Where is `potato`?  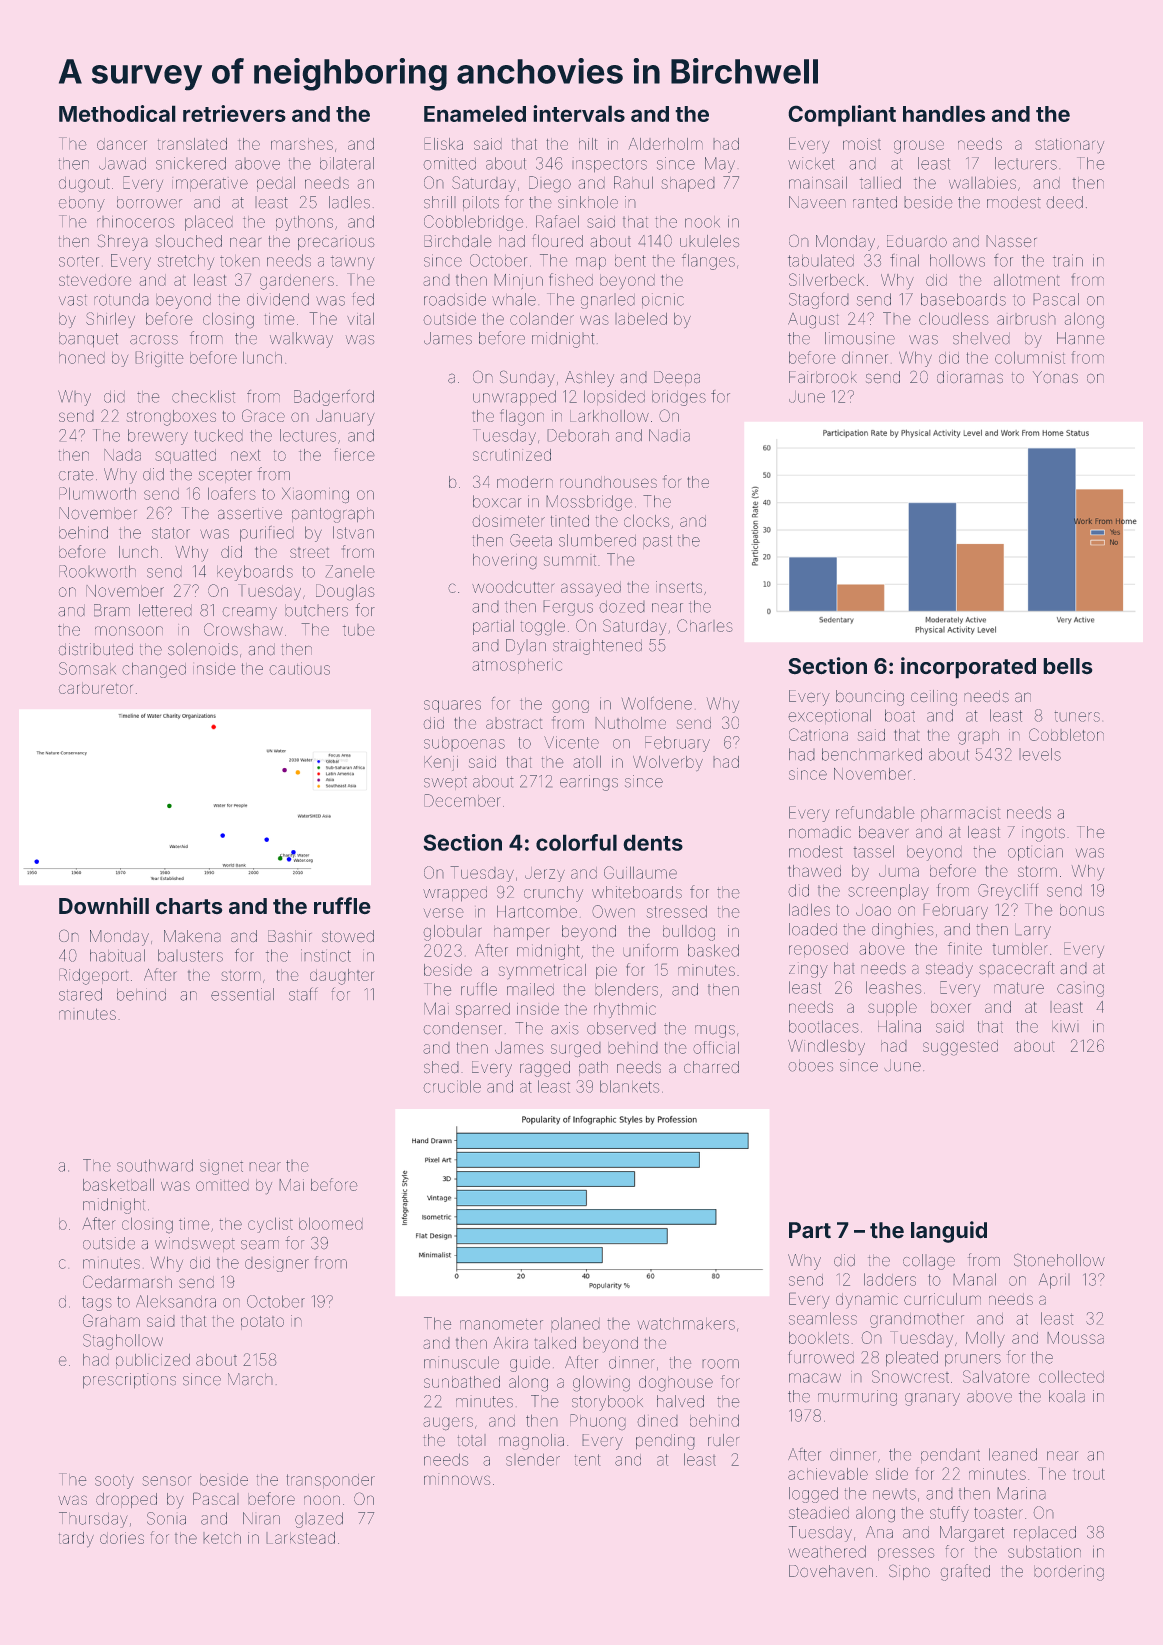 potato is located at coordinates (262, 1323).
